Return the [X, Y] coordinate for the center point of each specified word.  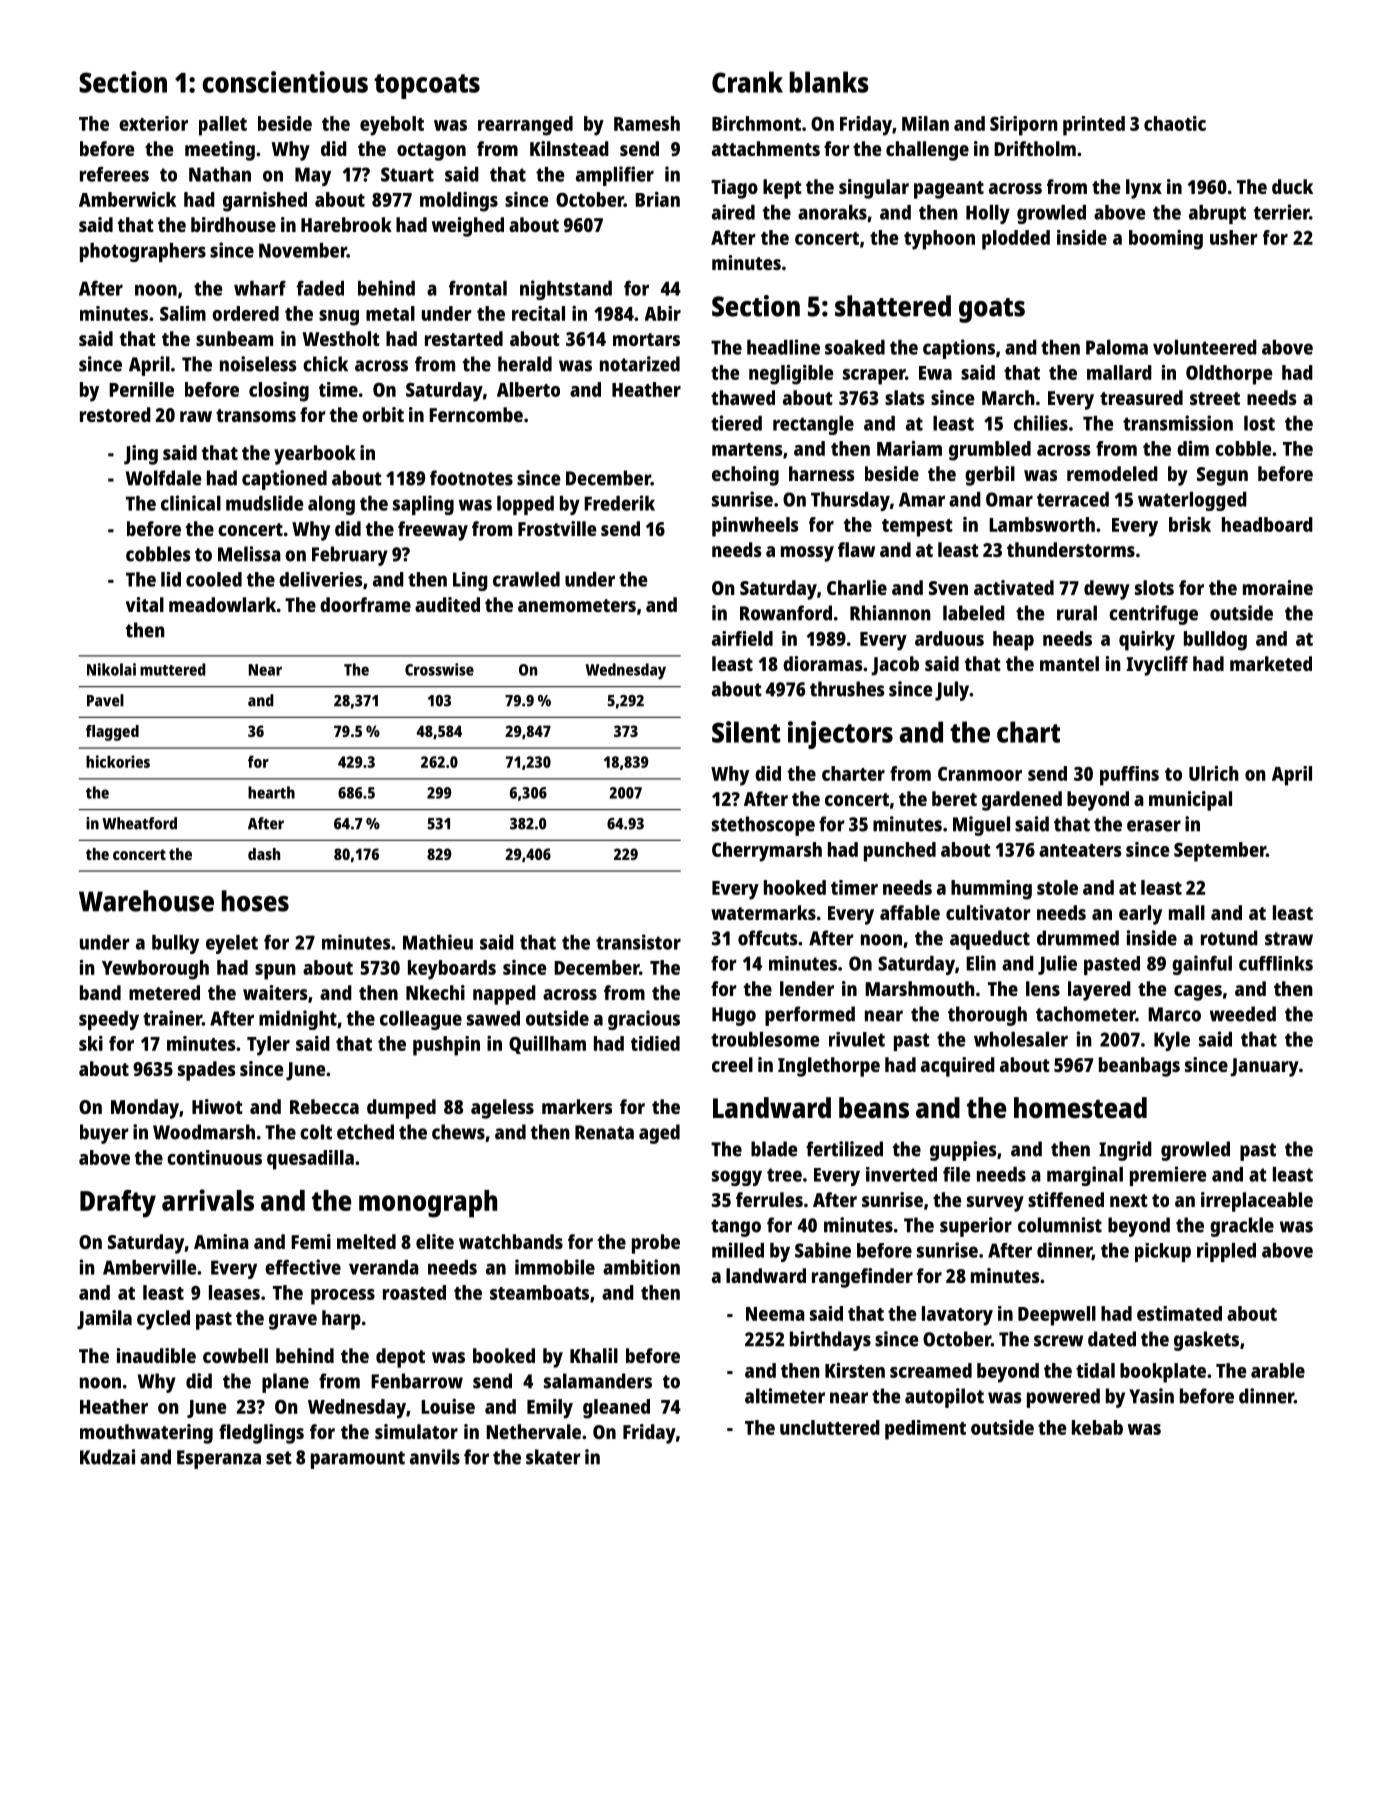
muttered [173, 669]
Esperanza [219, 1459]
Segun [1222, 476]
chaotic [1175, 123]
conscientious [285, 82]
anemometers [577, 605]
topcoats [427, 86]
